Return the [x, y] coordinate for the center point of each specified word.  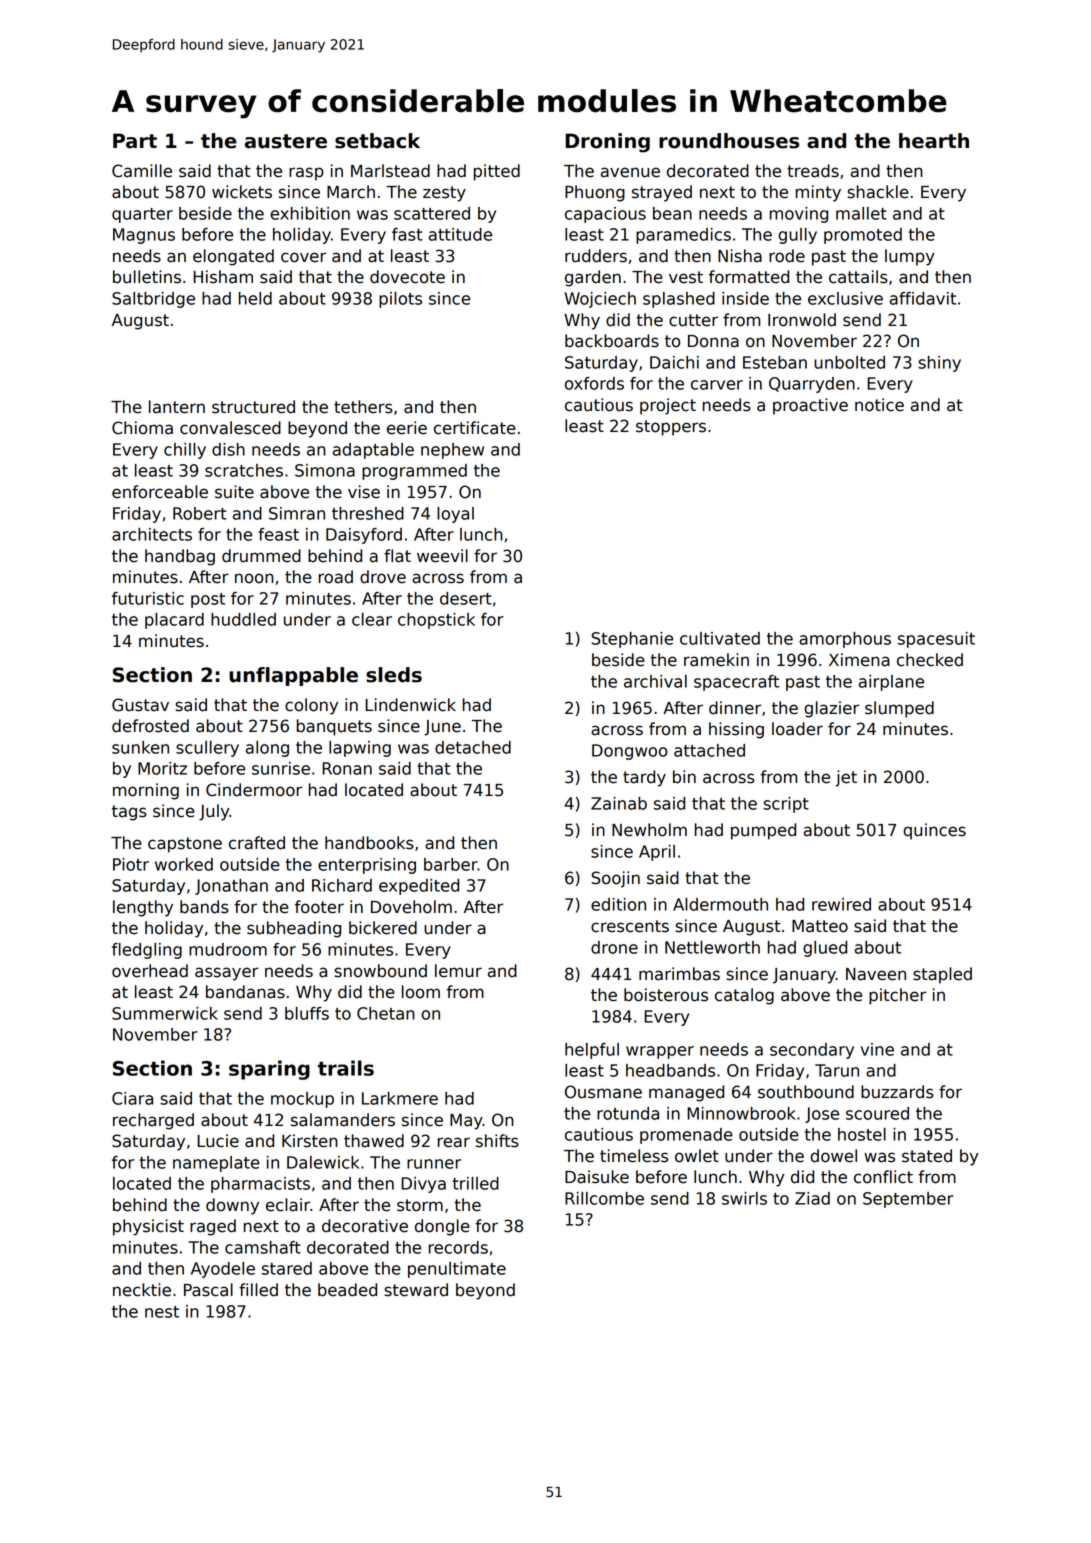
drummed [261, 556]
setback [377, 141]
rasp [306, 174]
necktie [142, 1290]
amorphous [845, 640]
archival [655, 681]
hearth [934, 141]
